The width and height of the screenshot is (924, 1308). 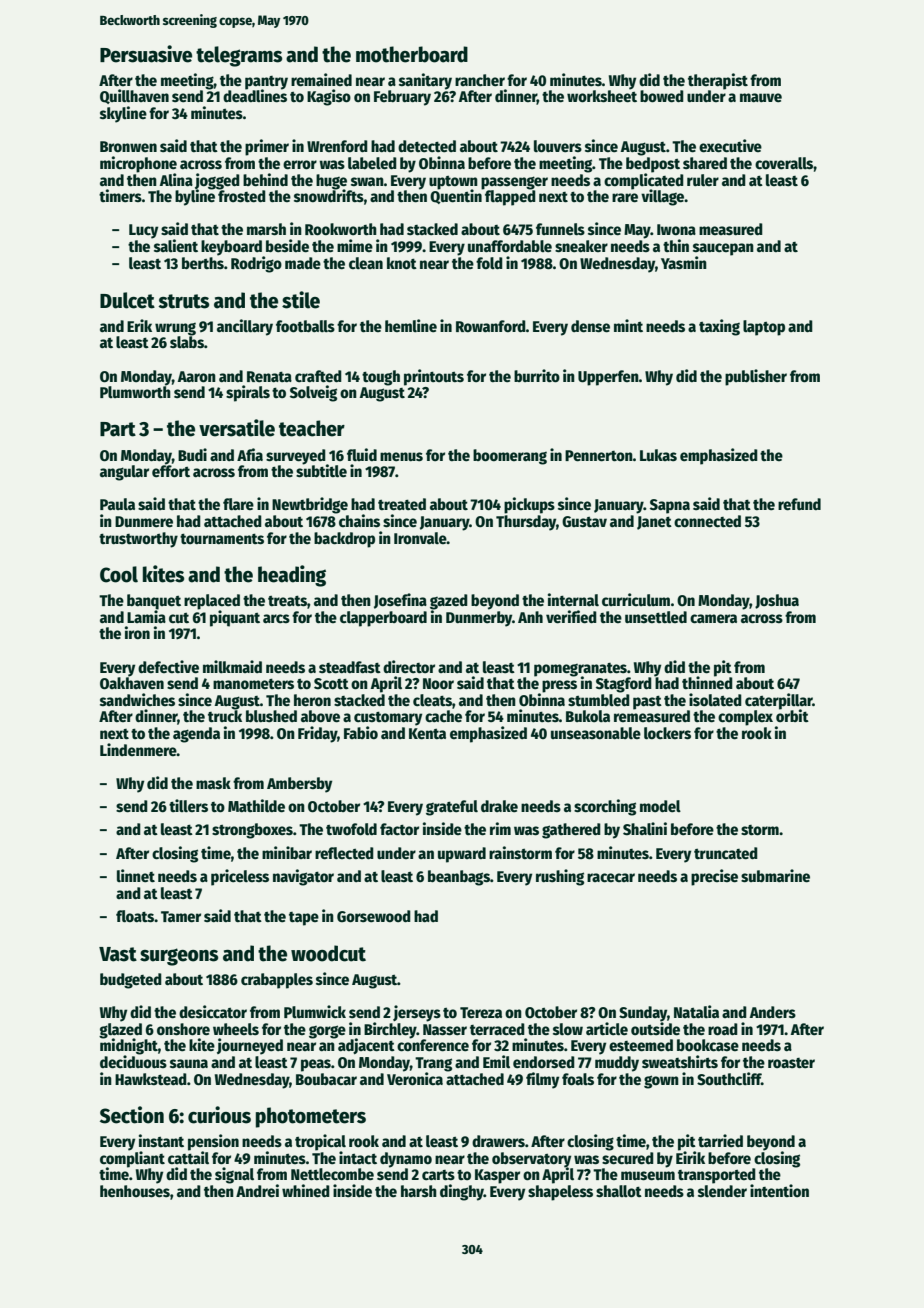 What do you see at coordinates (239, 56) in the screenshot?
I see `telegrams` at bounding box center [239, 56].
